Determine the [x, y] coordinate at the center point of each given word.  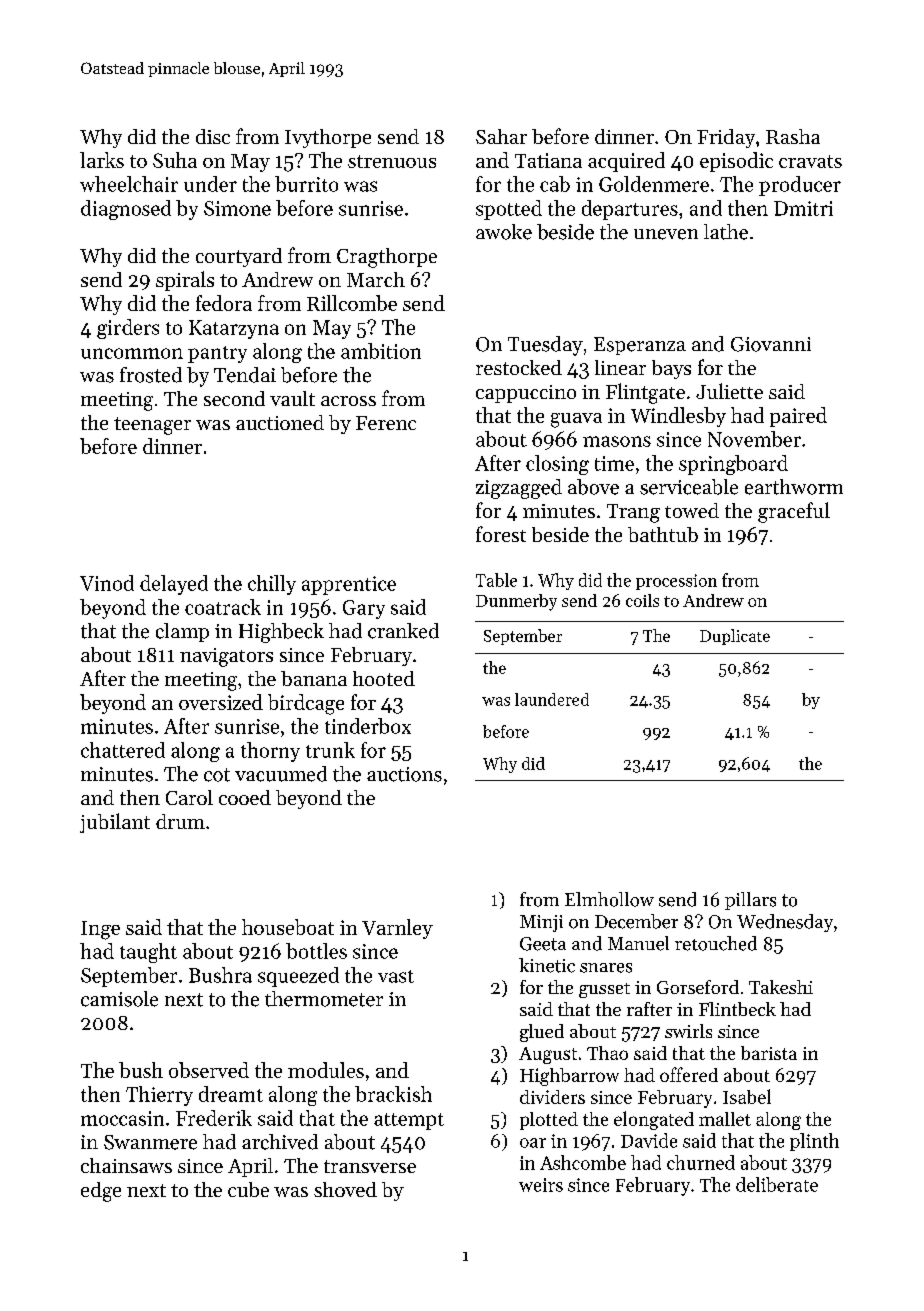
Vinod [107, 583]
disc [213, 136]
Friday [726, 138]
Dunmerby [516, 602]
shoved [345, 1189]
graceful [794, 512]
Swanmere [150, 1142]
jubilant [115, 823]
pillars [750, 901]
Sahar [501, 136]
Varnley [397, 929]
